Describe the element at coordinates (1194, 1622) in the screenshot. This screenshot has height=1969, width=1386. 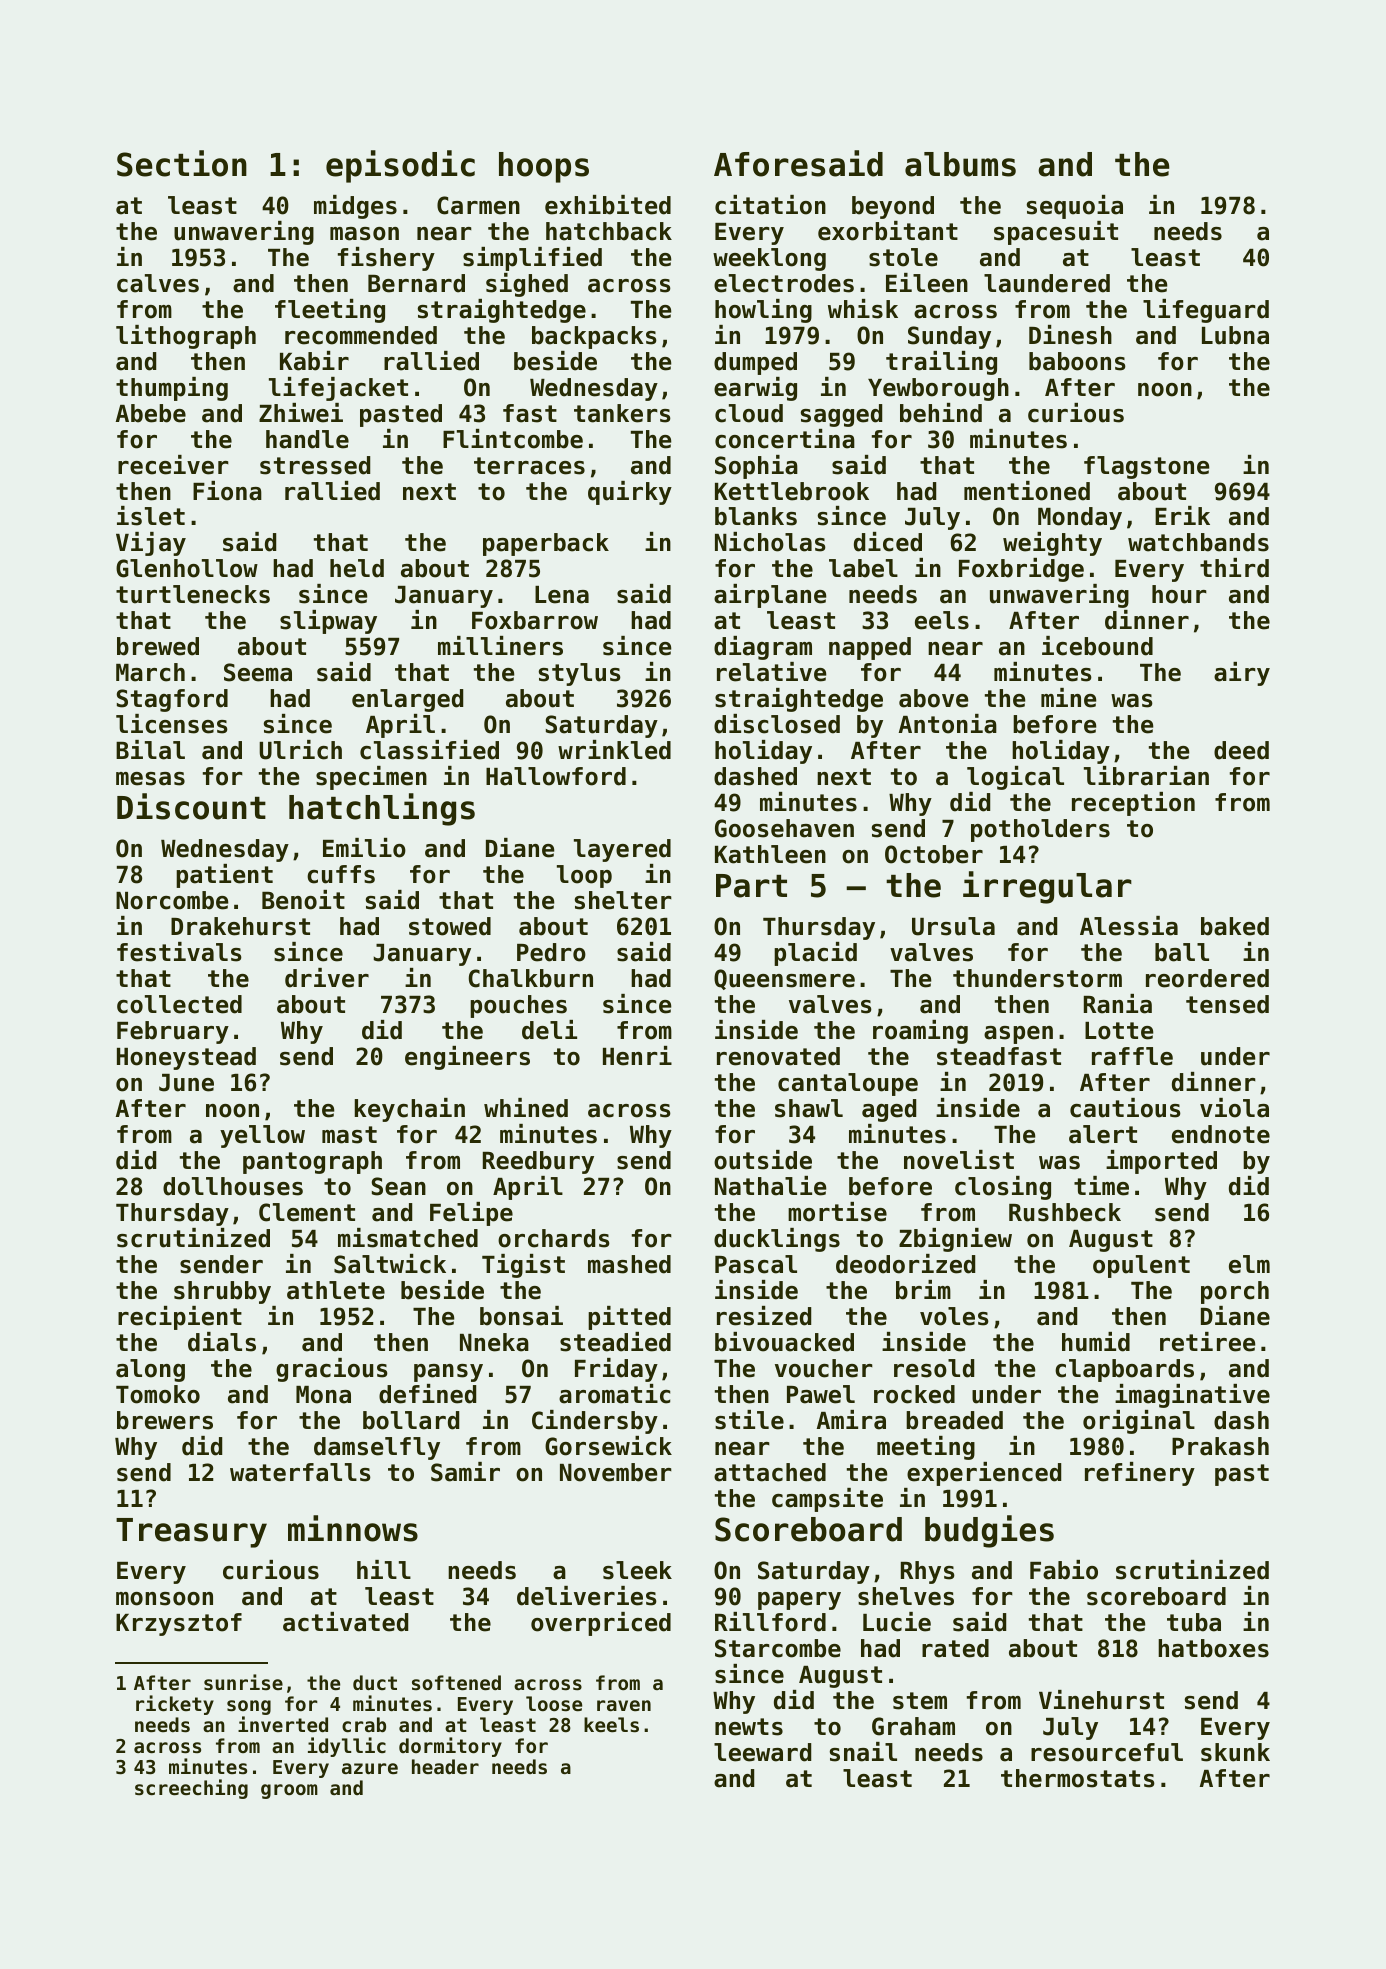
I see `tuba` at that location.
